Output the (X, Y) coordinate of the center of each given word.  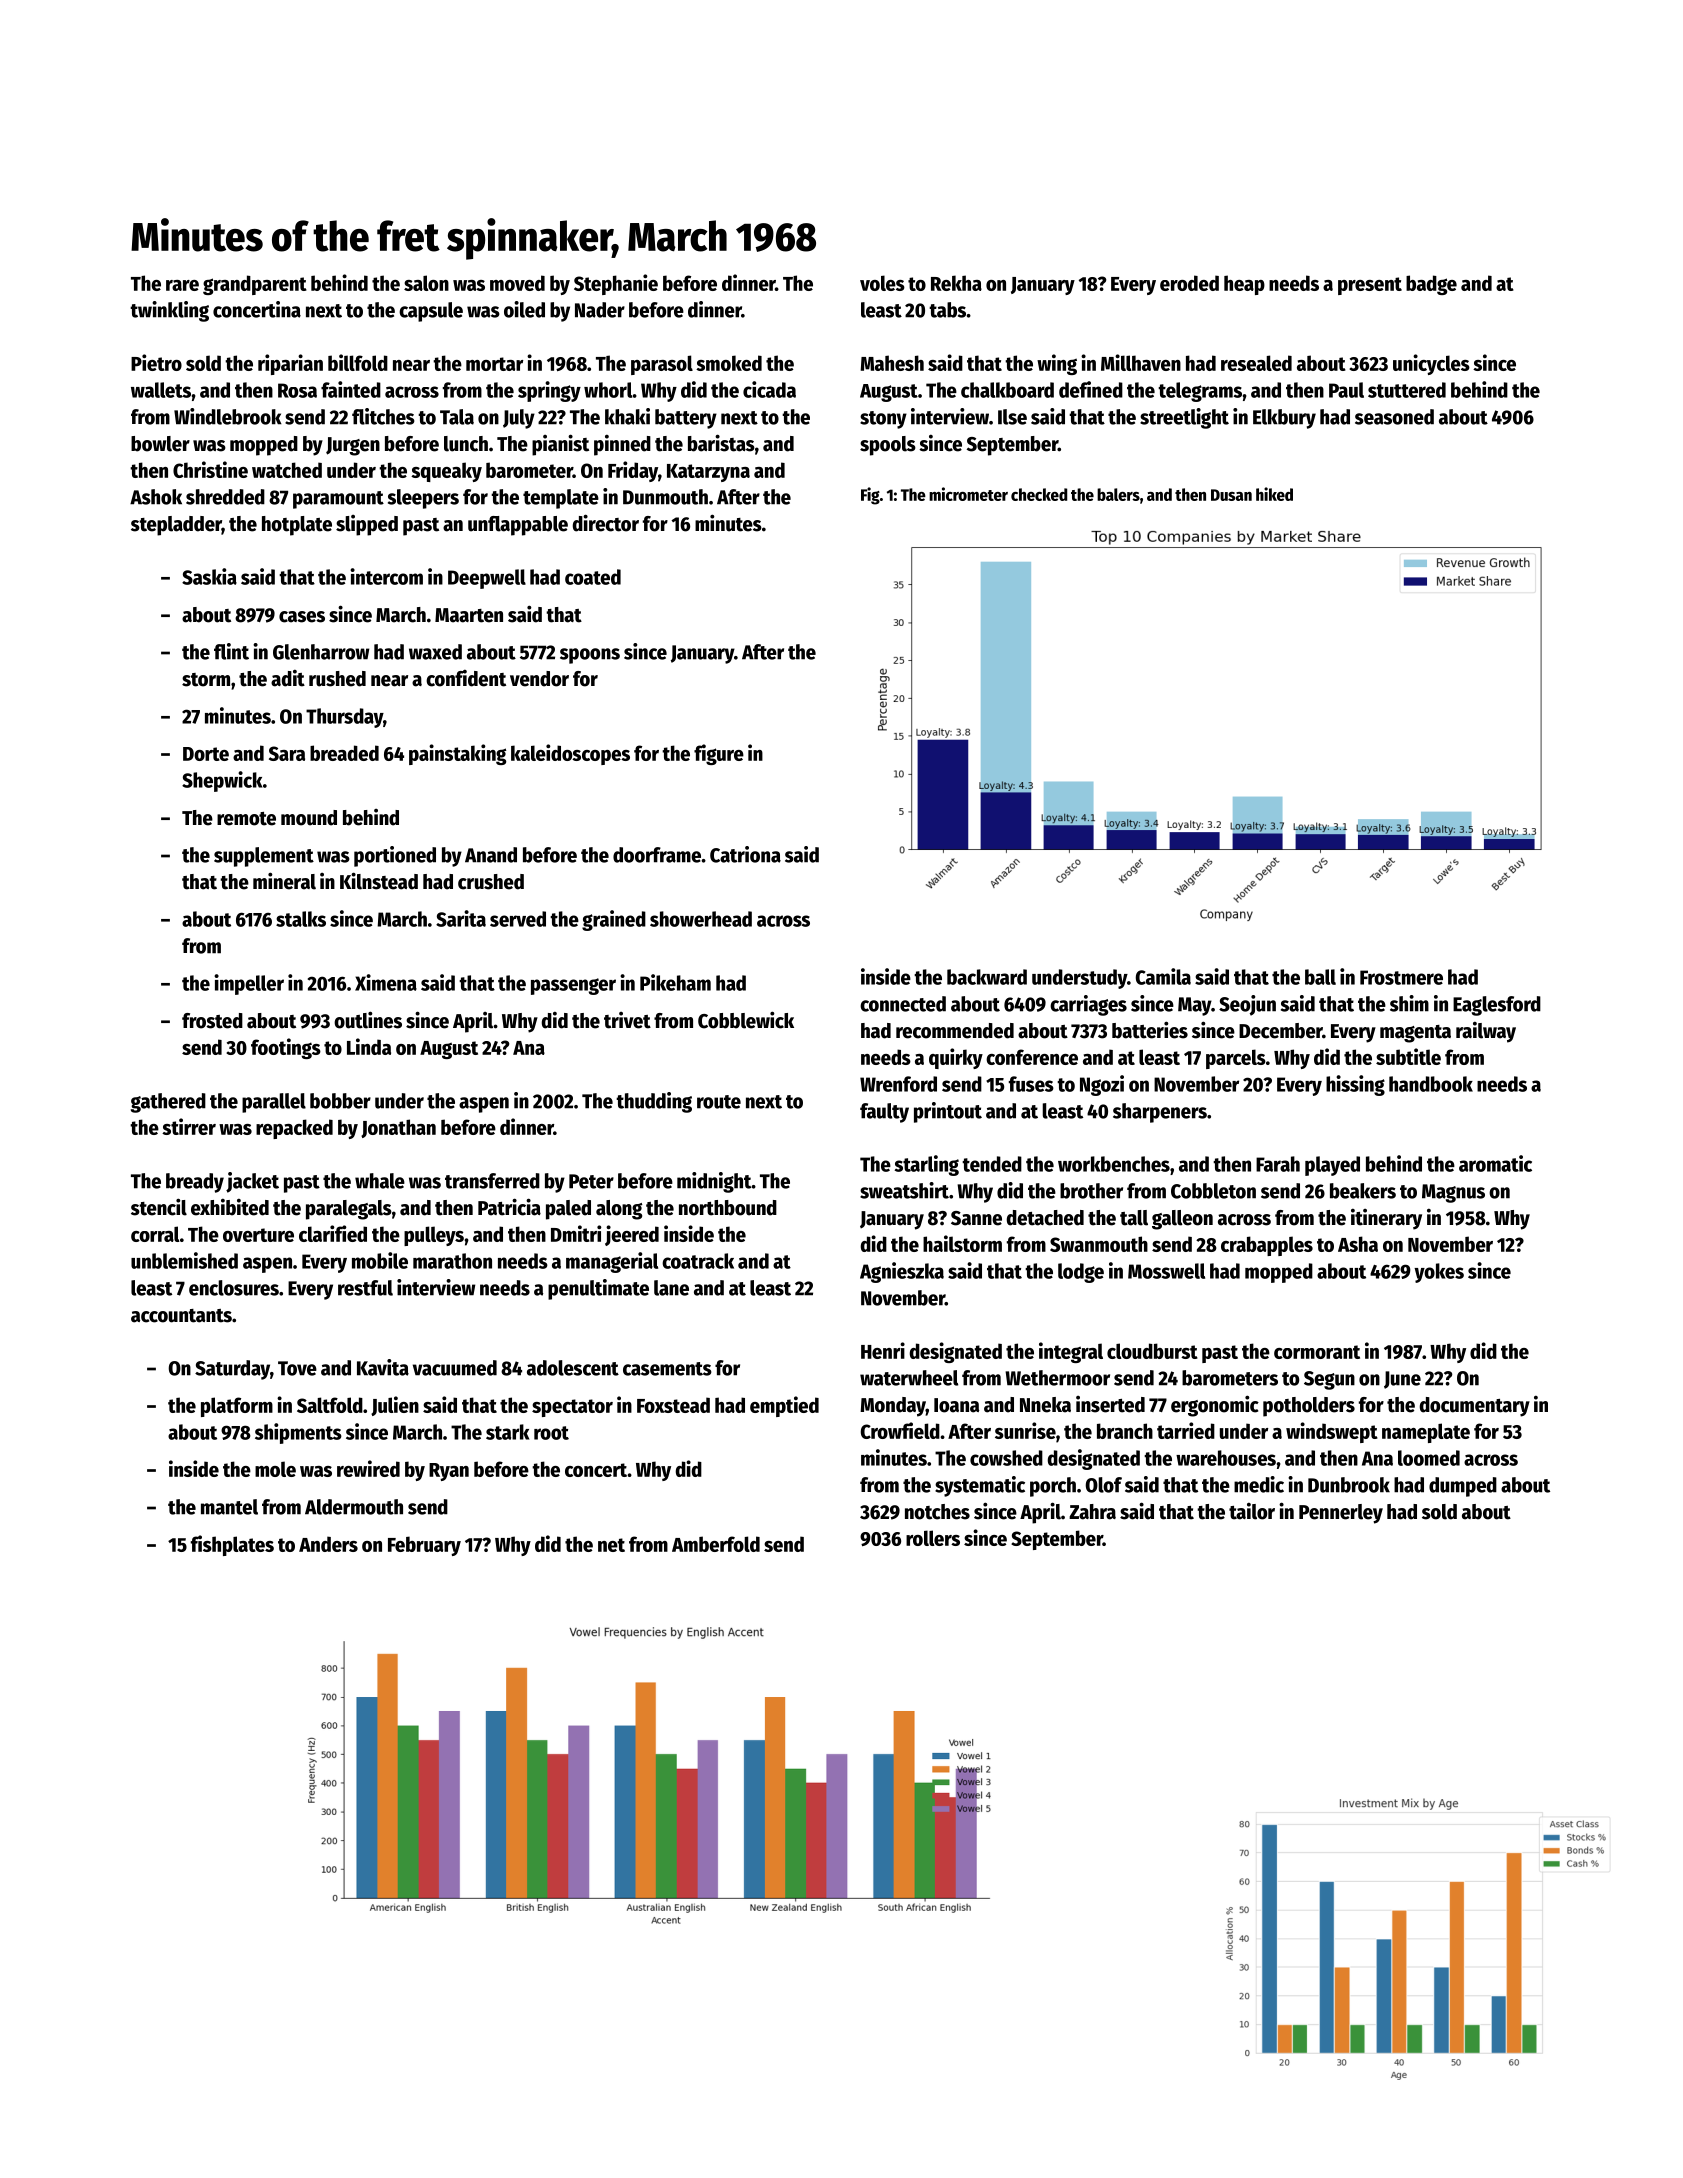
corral (155, 1234)
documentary (1475, 1407)
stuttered (1407, 390)
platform (237, 1407)
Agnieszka (902, 1272)
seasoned (1394, 417)
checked (1039, 494)
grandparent (255, 285)
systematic (980, 1486)
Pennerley (1341, 1514)
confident (466, 678)
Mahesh (892, 363)
